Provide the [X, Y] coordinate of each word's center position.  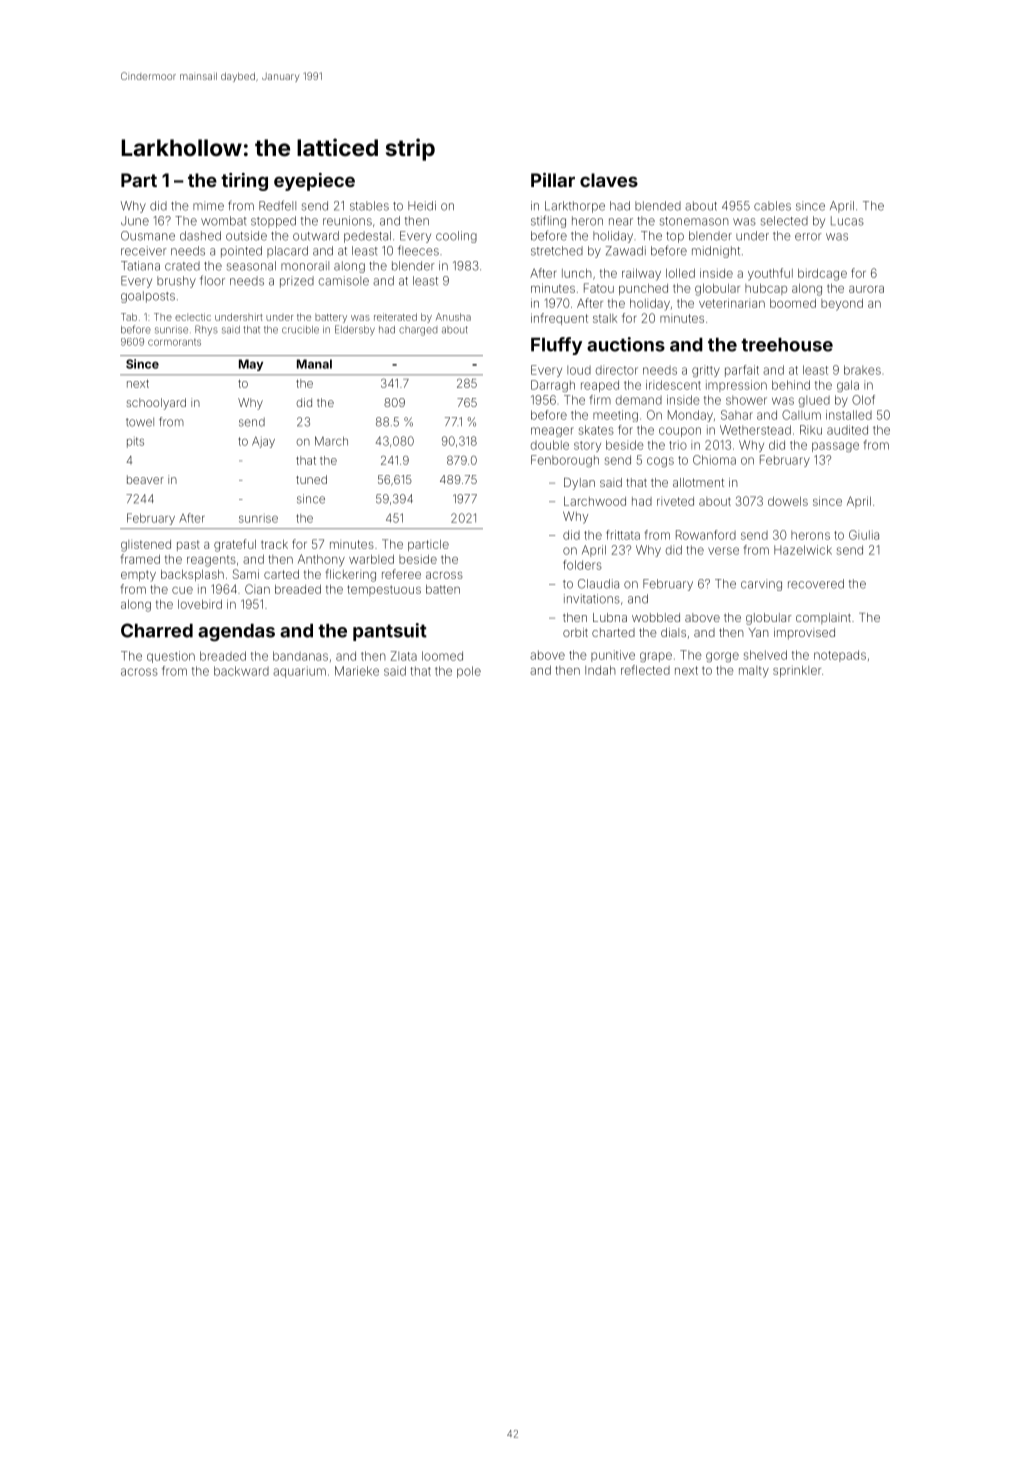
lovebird [200, 604]
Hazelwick [803, 550]
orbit [575, 632]
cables [772, 206]
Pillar [553, 180]
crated [182, 266]
